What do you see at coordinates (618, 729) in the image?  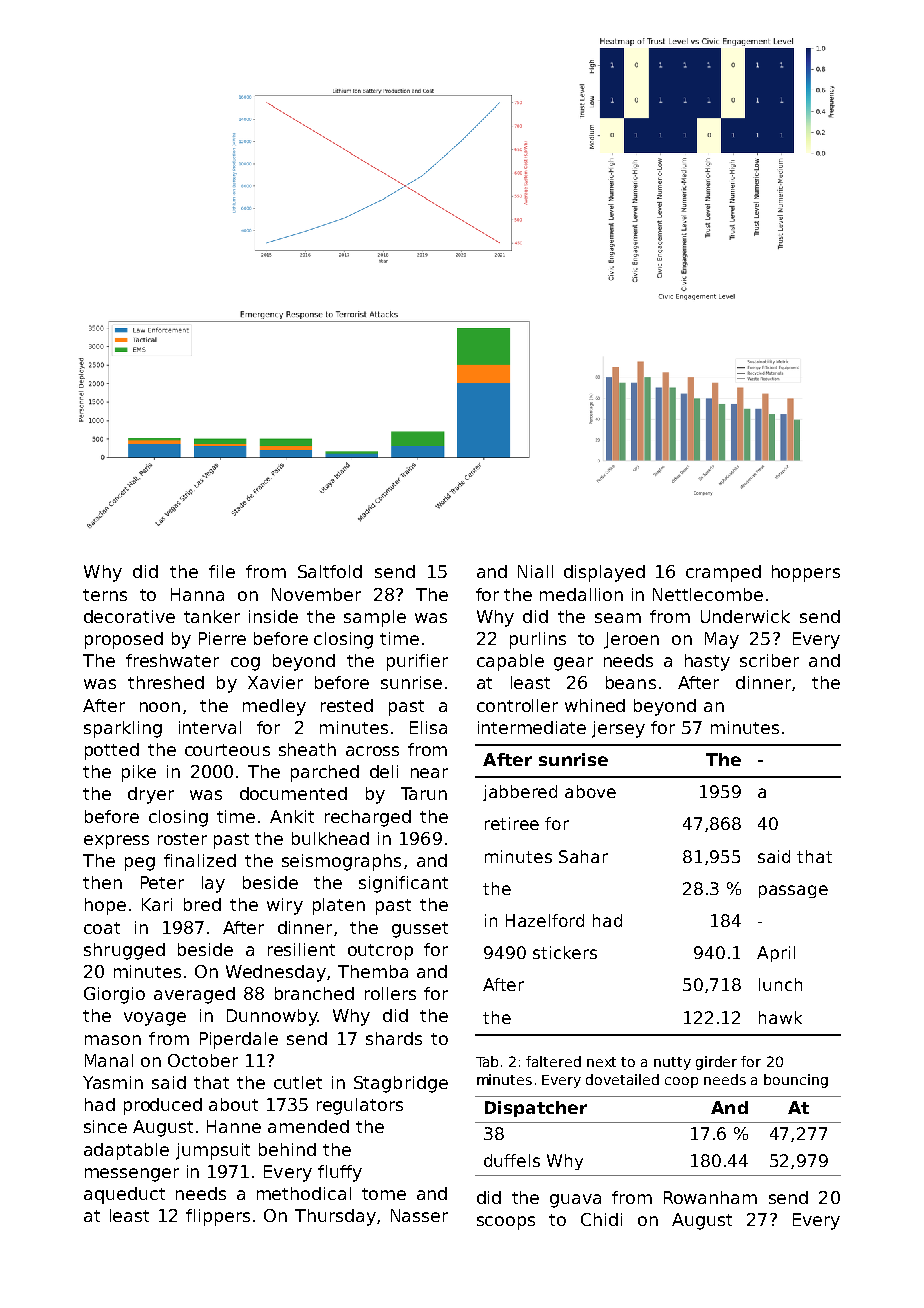 I see `jersey` at bounding box center [618, 729].
